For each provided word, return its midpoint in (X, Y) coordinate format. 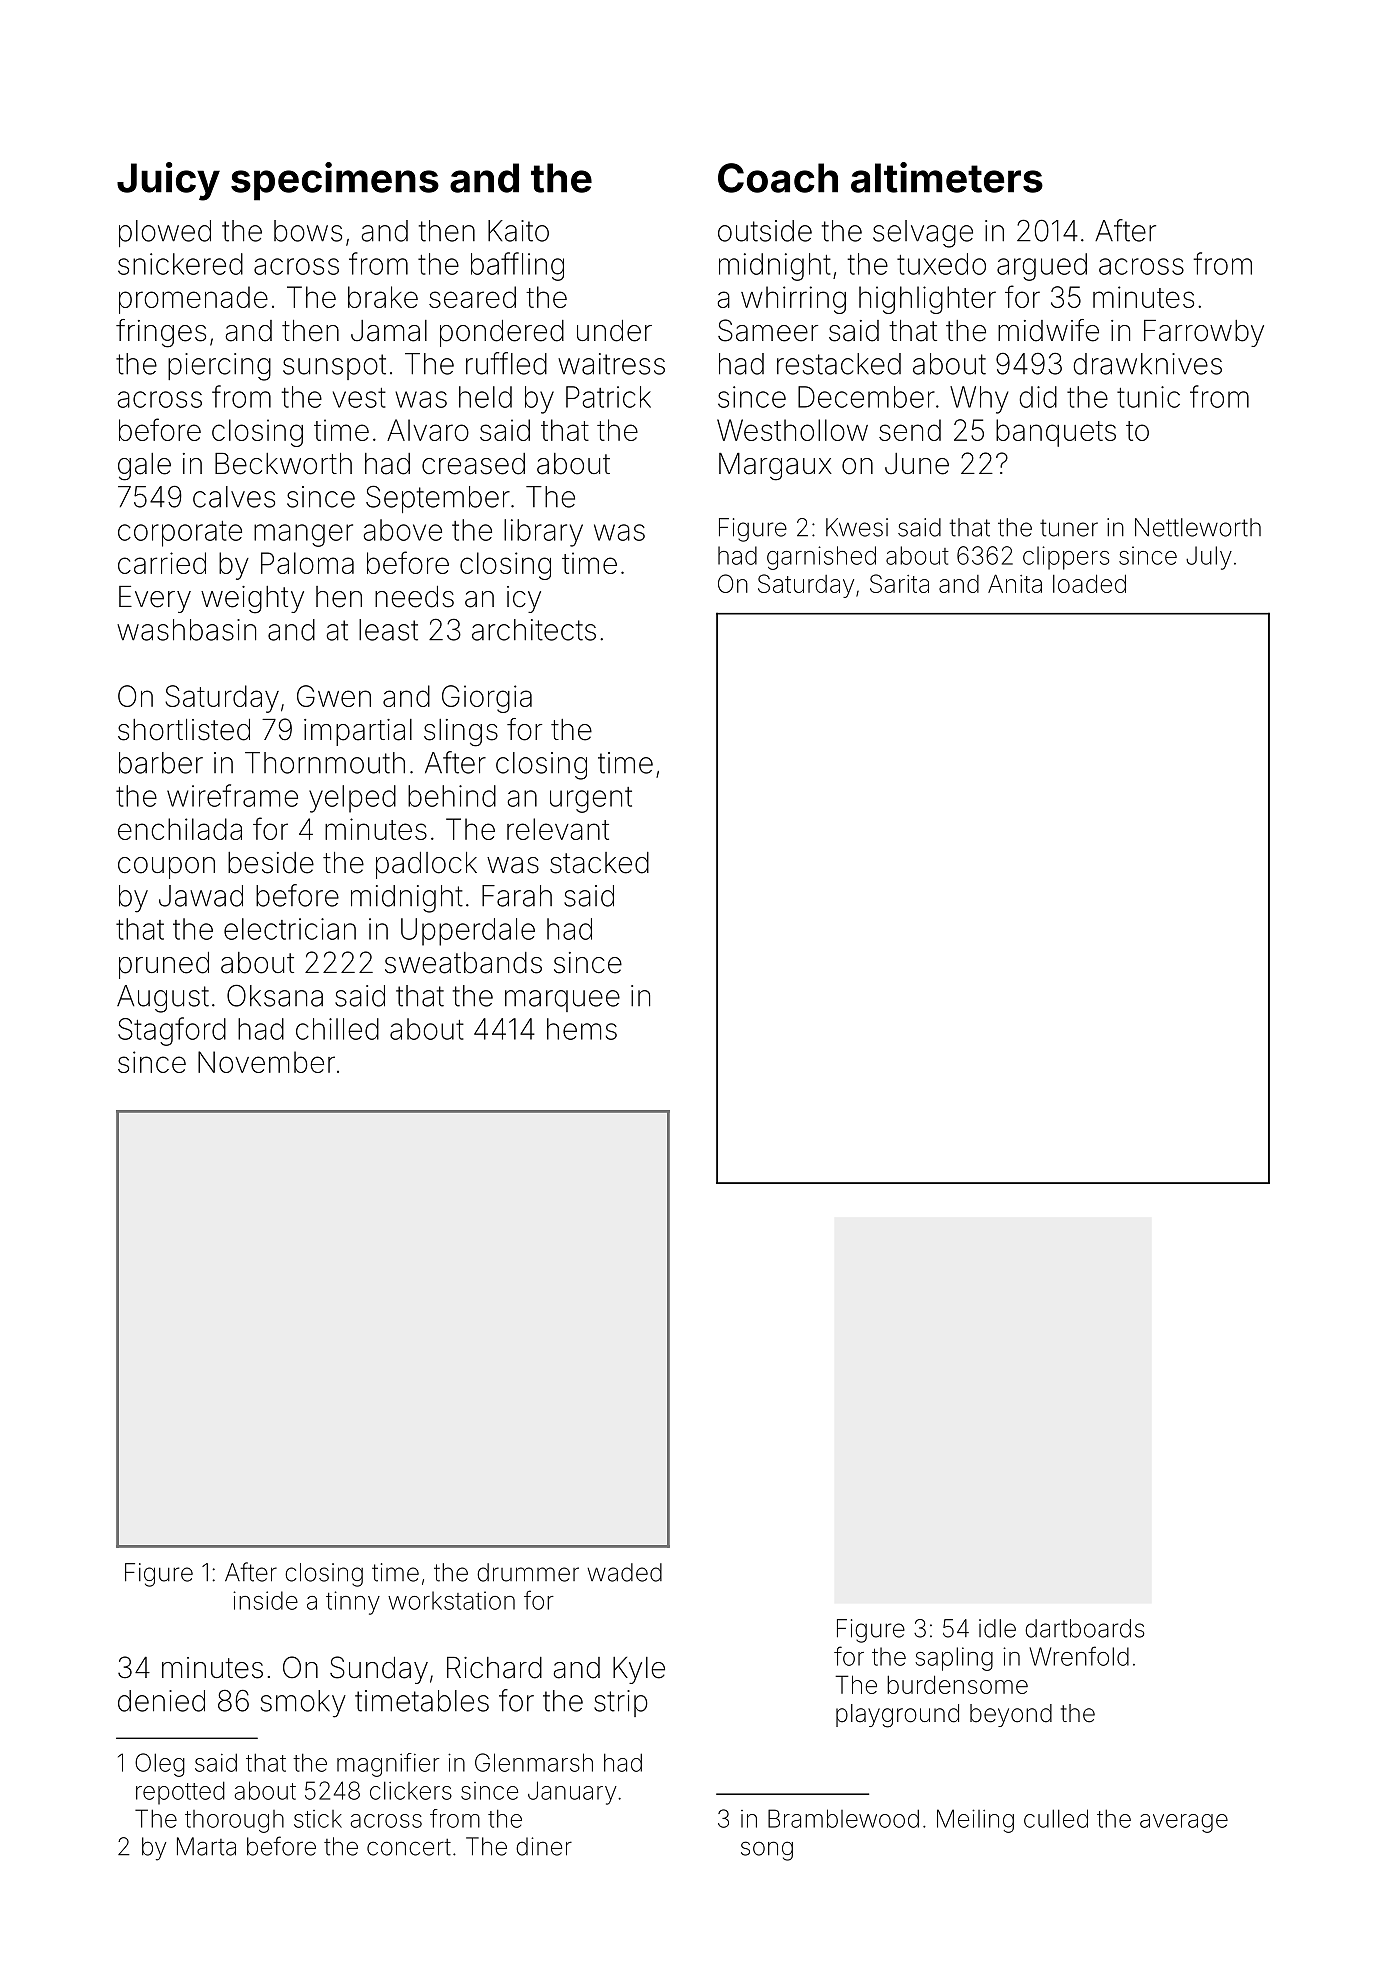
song (767, 1851)
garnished (821, 558)
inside (265, 1600)
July (1209, 558)
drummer (528, 1572)
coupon (166, 868)
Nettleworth (1198, 527)
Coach (778, 178)
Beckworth (283, 464)
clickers (411, 1790)
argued (1042, 267)
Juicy (168, 181)
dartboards (1084, 1628)
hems (582, 1029)
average (1184, 1823)
